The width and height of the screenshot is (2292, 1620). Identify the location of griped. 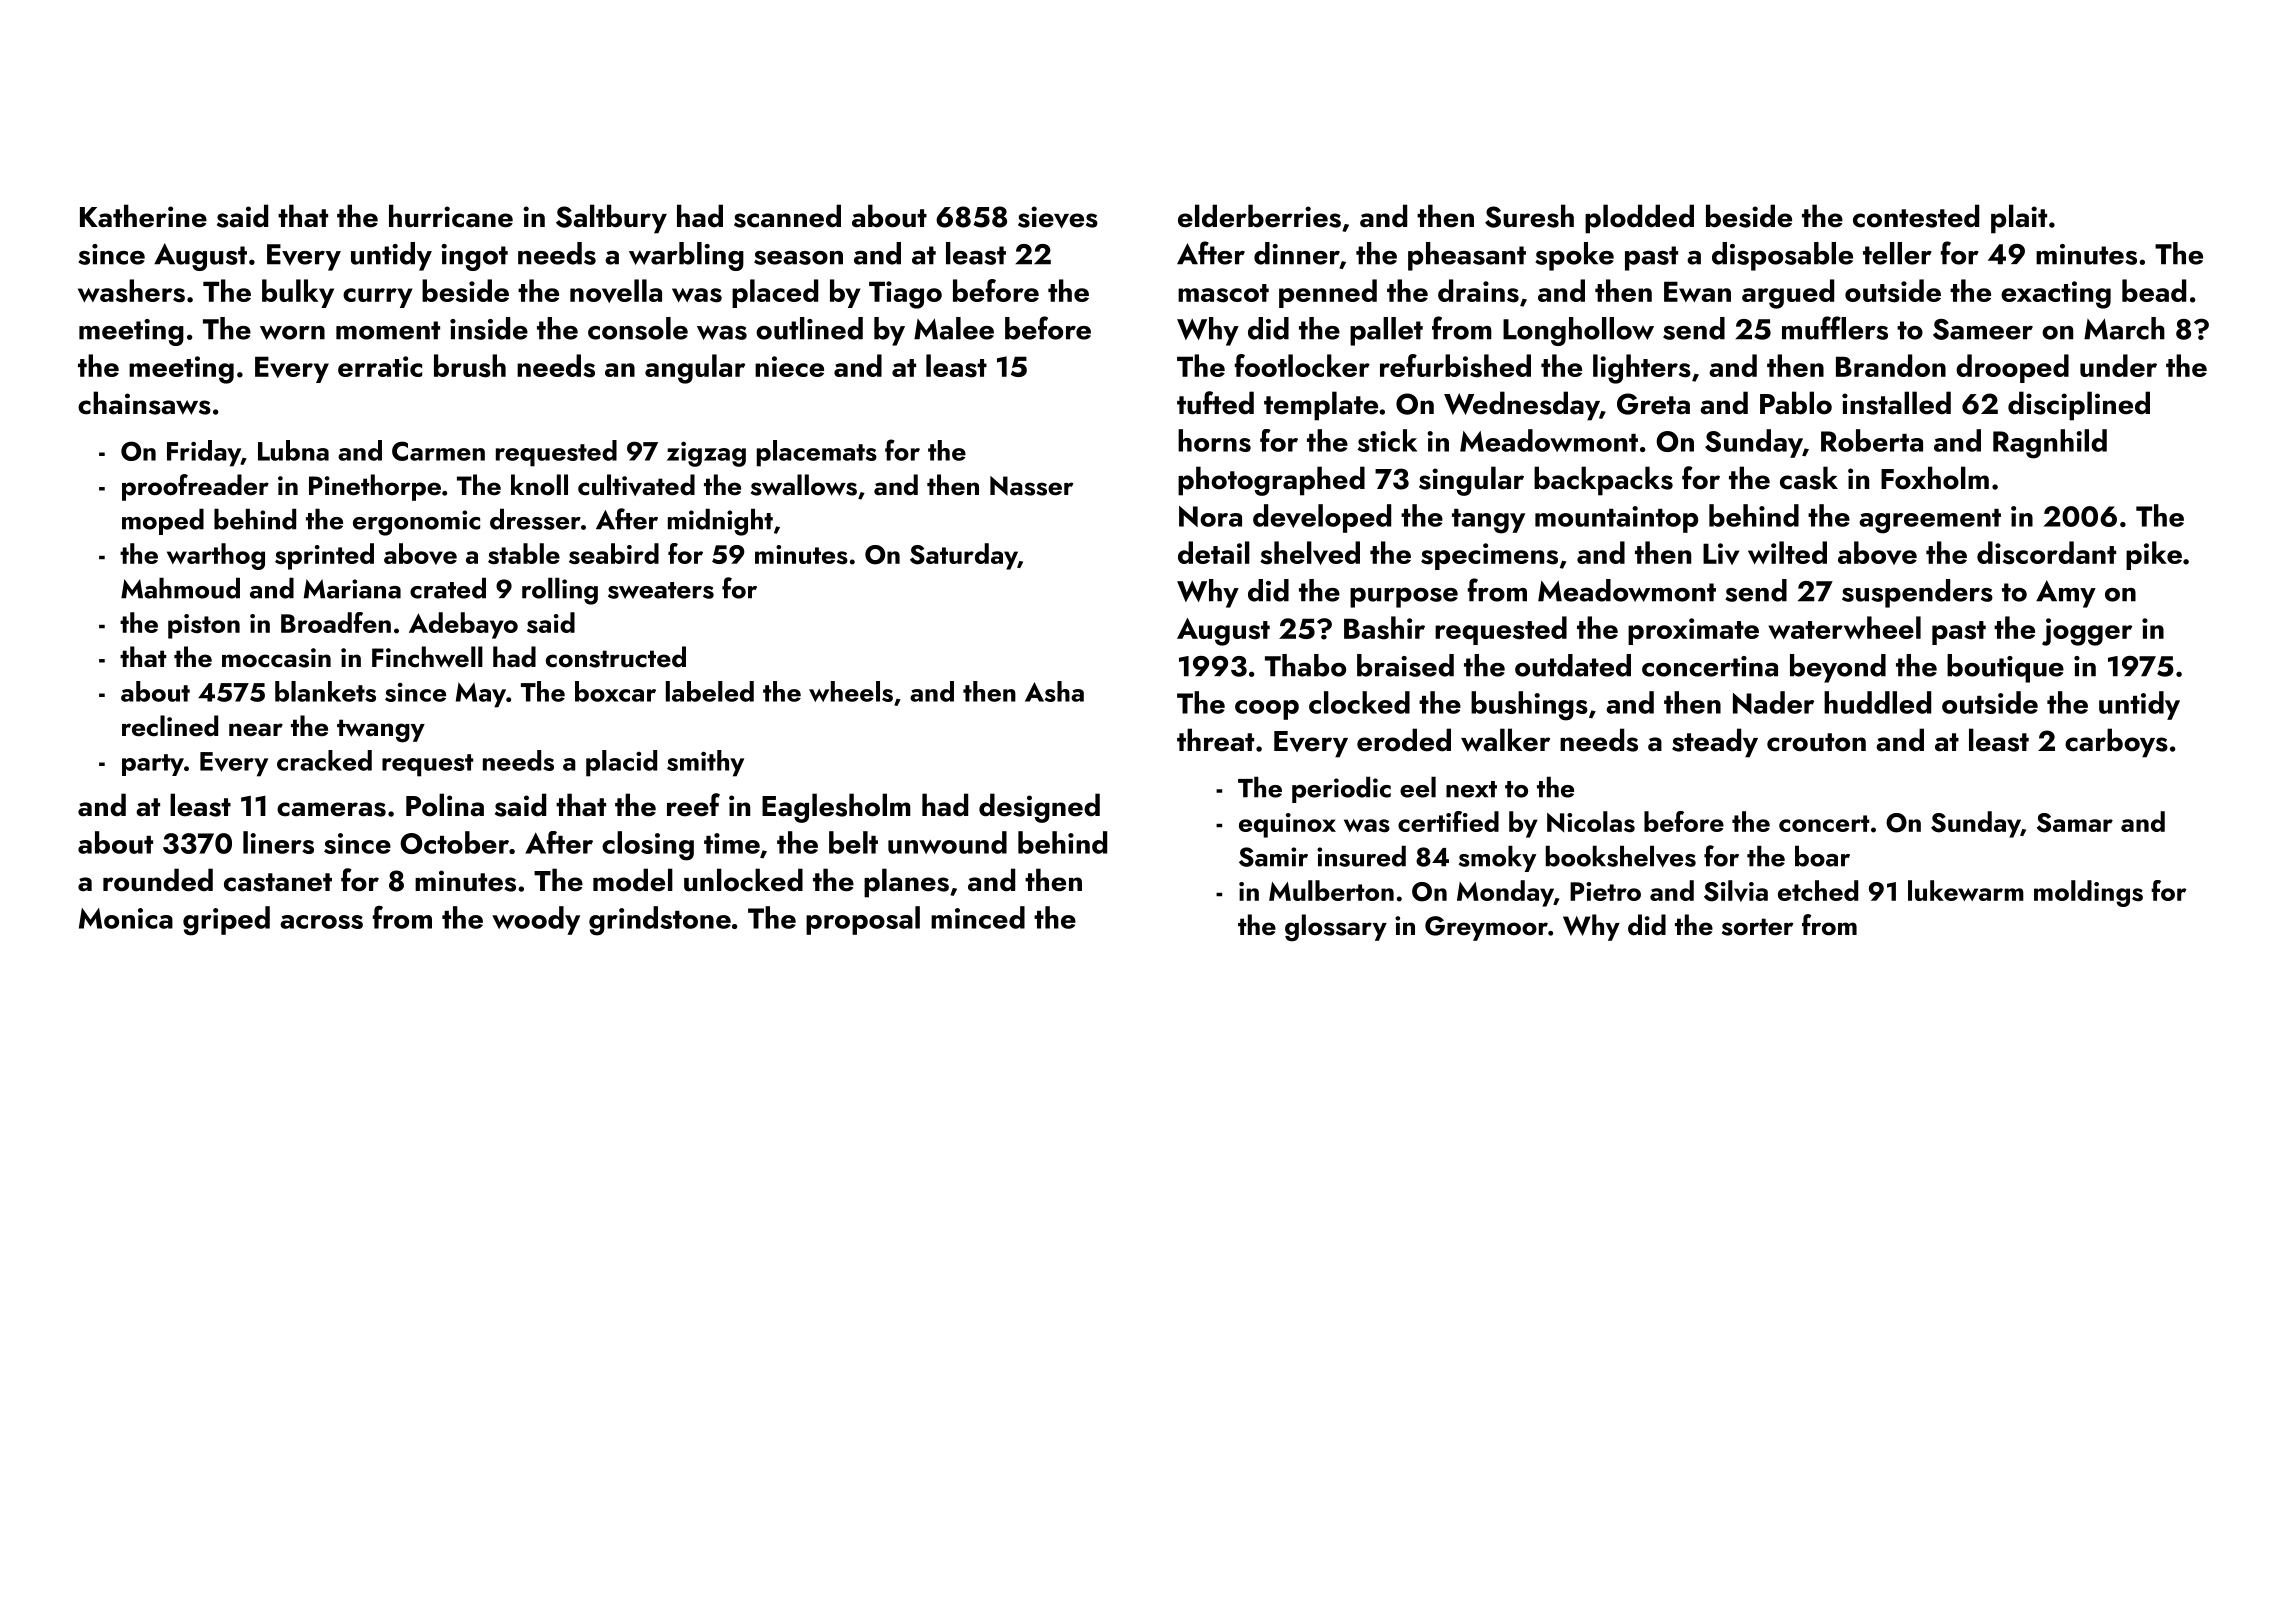
(226, 921).
